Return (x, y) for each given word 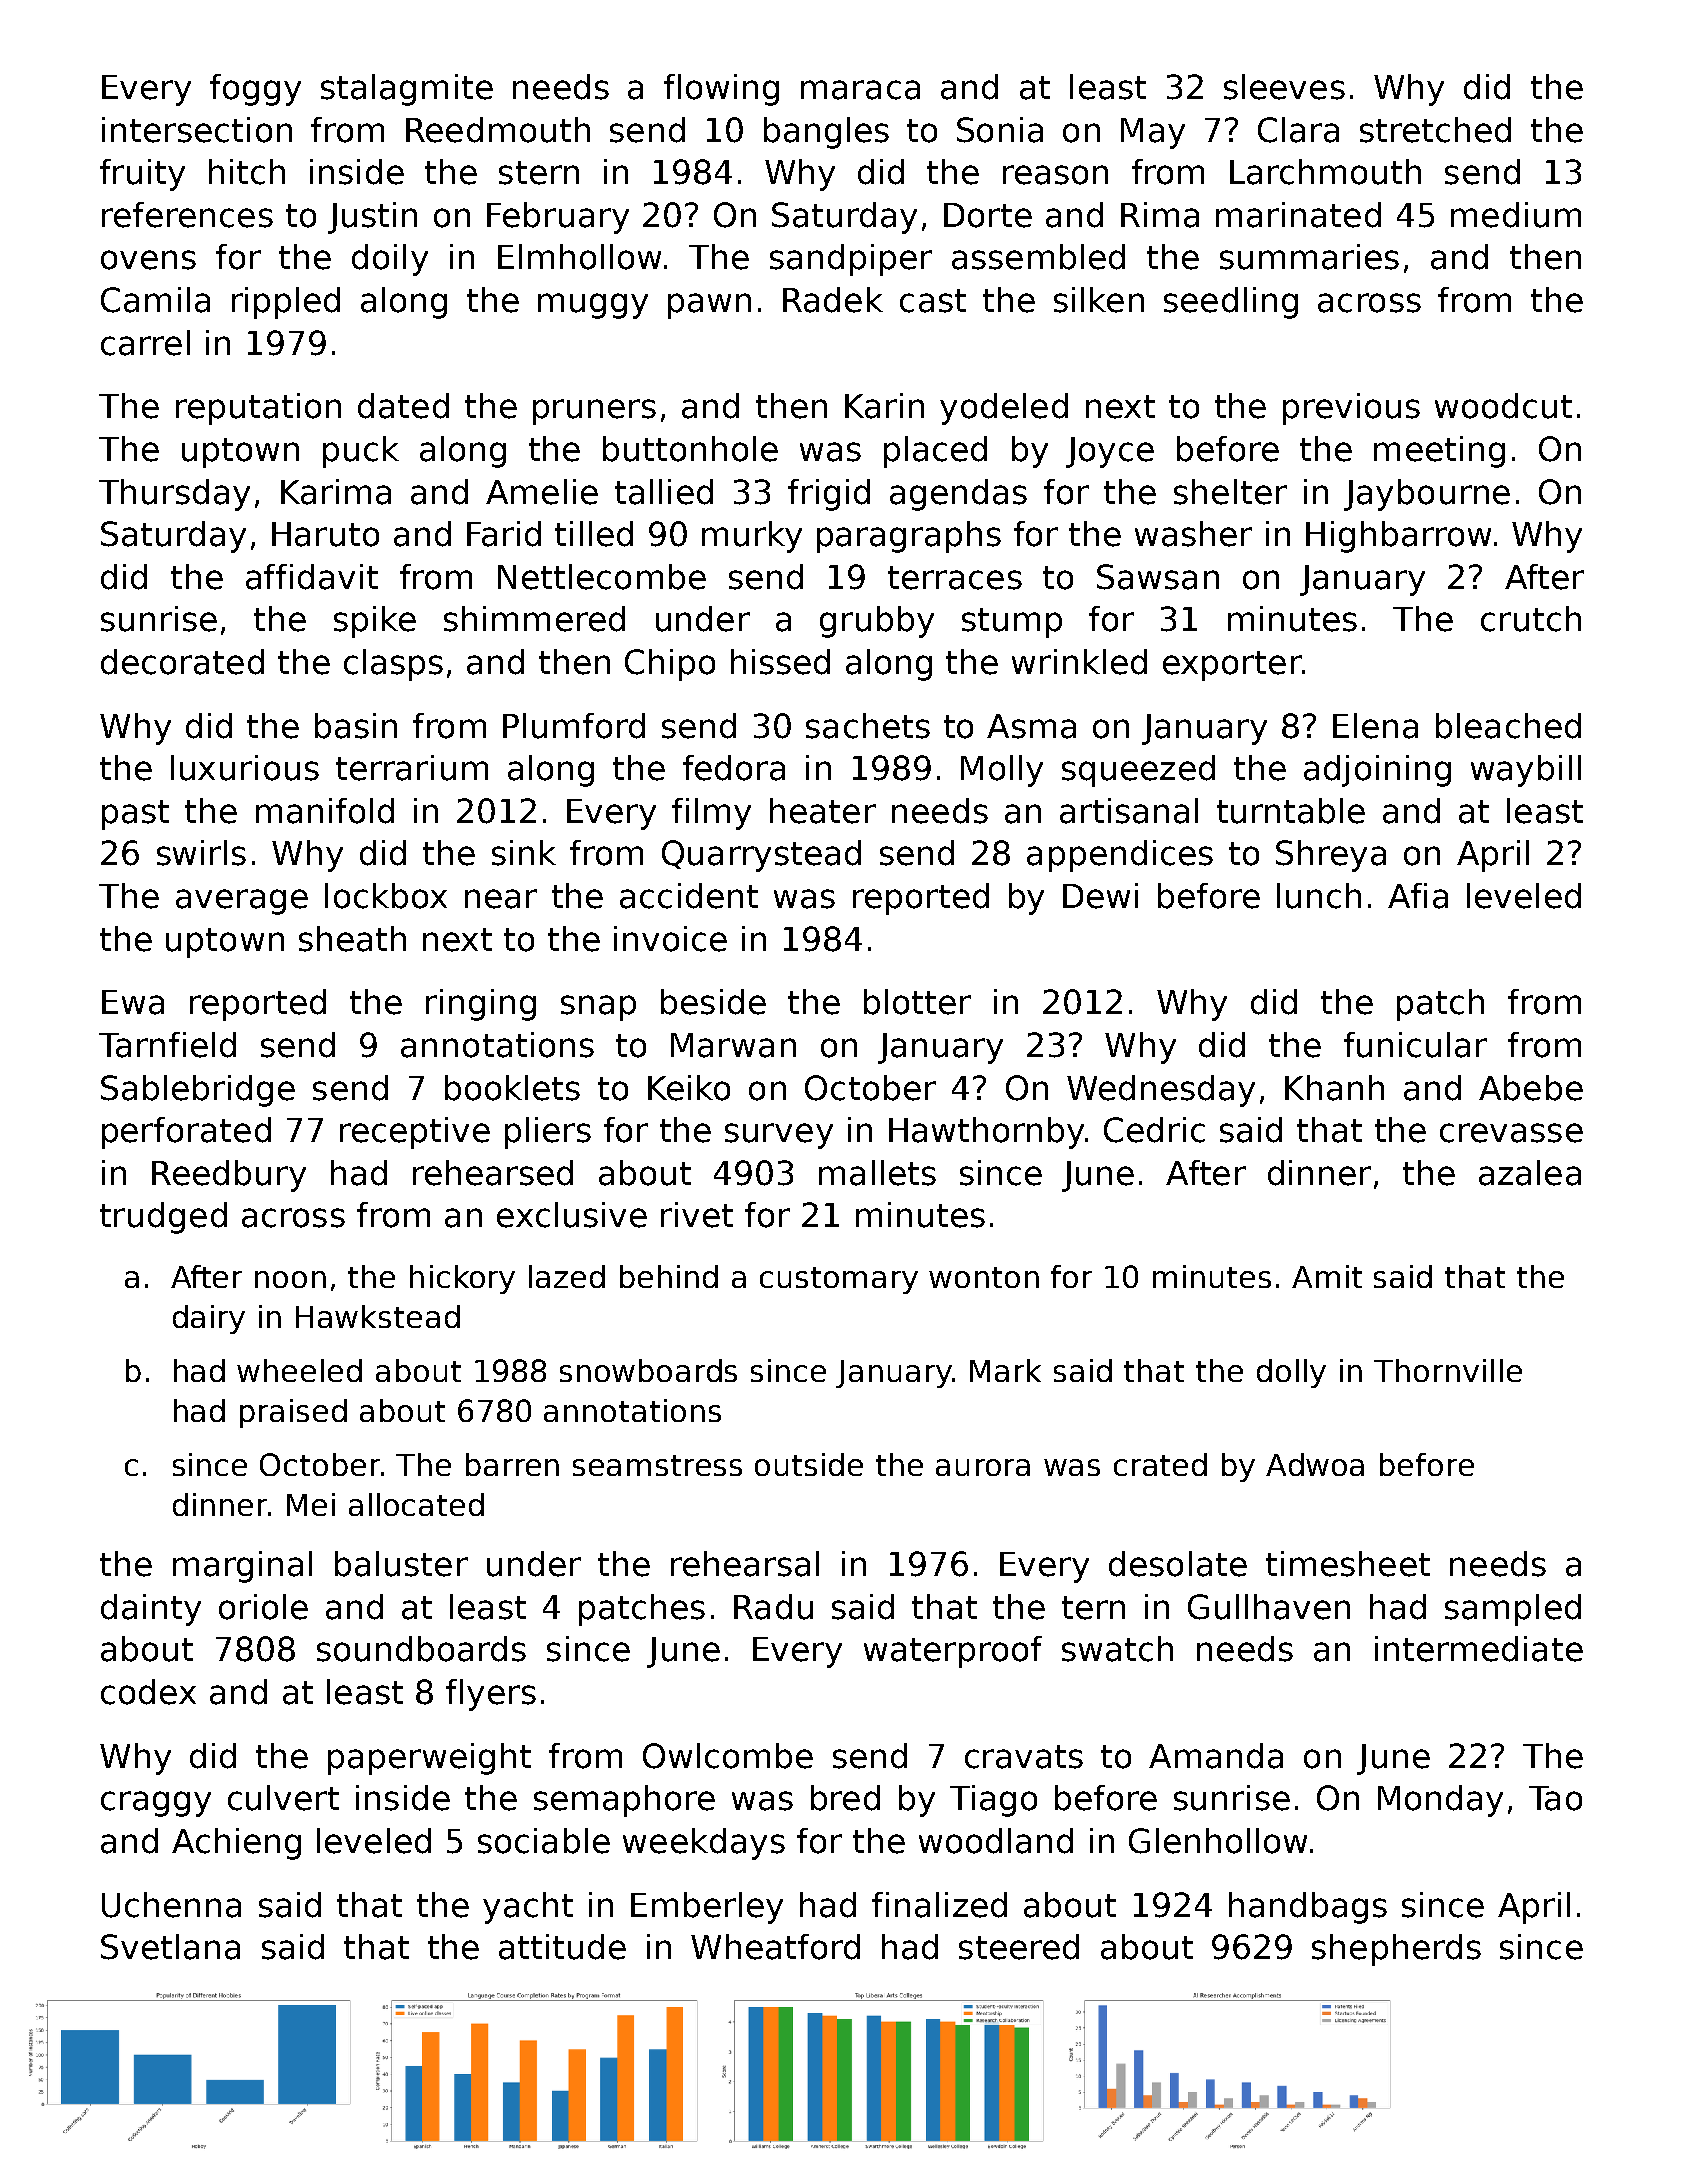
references (187, 215)
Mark (1005, 1370)
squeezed (1138, 771)
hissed (780, 662)
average (242, 902)
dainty (151, 1610)
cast (933, 301)
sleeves (1284, 87)
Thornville (1448, 1370)
